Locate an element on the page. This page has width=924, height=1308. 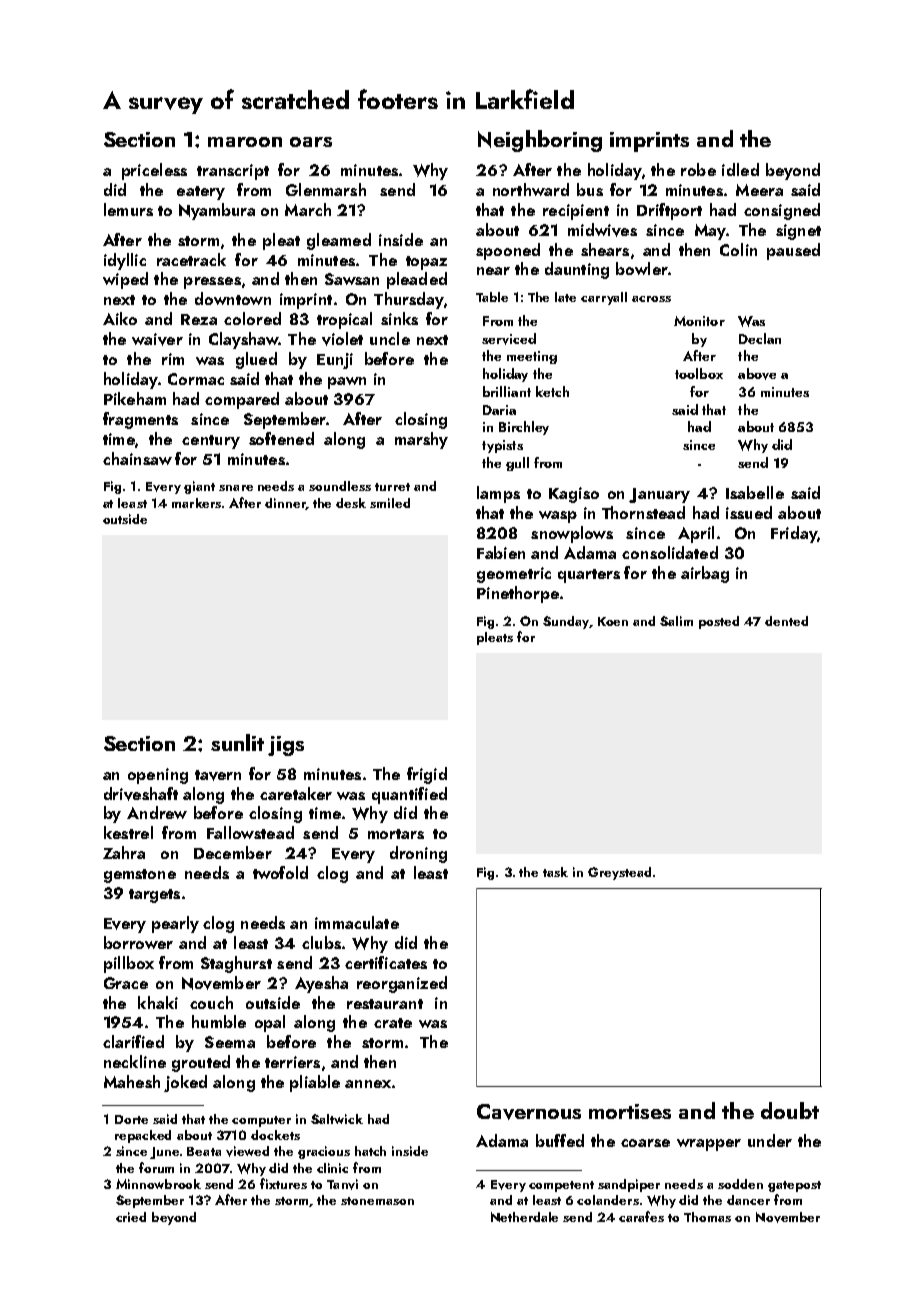
Beata is located at coordinates (204, 1151).
